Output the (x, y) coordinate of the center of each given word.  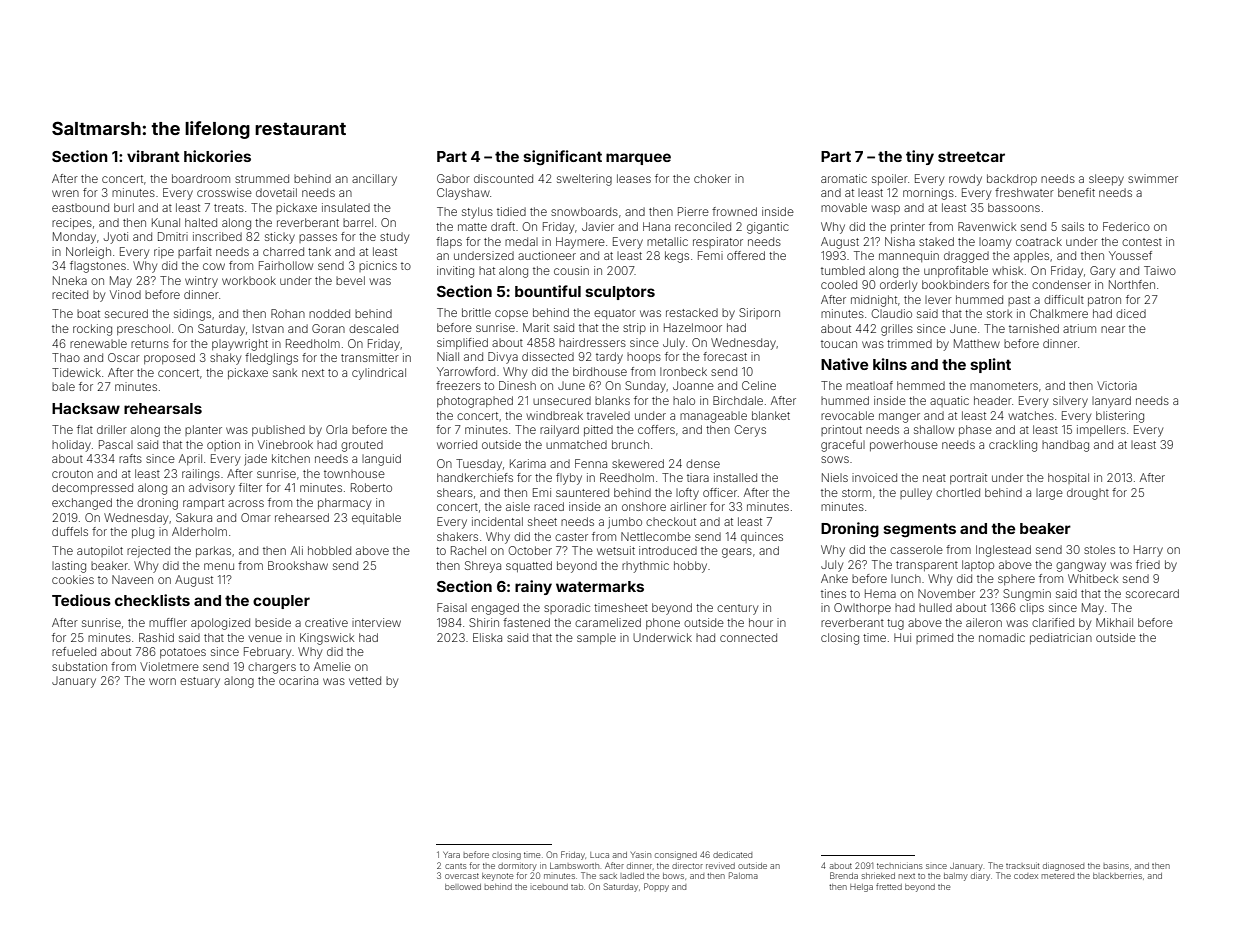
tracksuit (1022, 866)
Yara (451, 855)
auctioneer (547, 255)
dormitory (517, 867)
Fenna (591, 463)
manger (899, 418)
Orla (336, 429)
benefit (1076, 192)
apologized (220, 624)
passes (318, 238)
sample (596, 639)
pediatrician (1061, 638)
